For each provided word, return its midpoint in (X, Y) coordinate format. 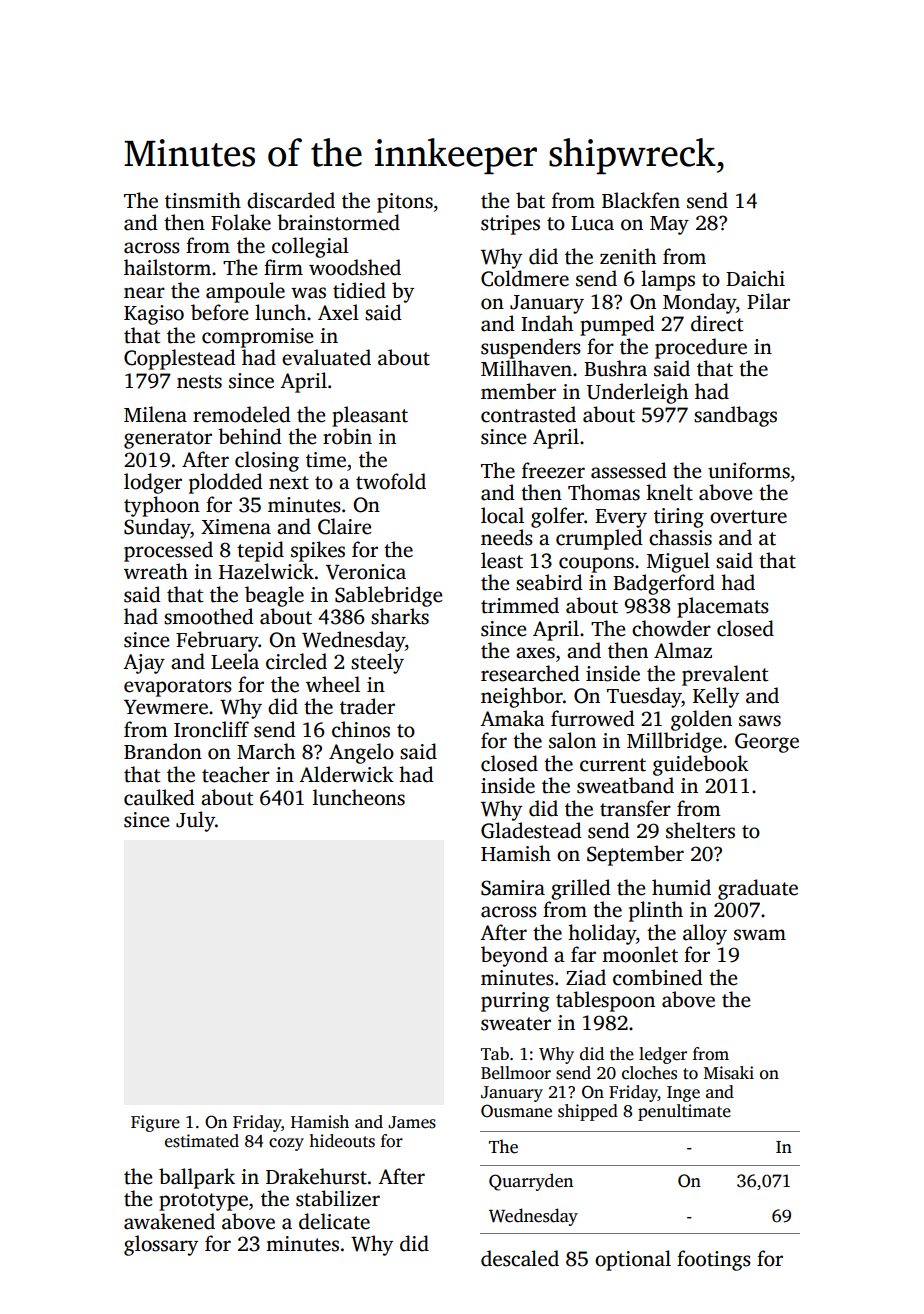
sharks (400, 616)
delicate (334, 1221)
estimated (202, 1141)
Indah (547, 323)
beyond (514, 956)
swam (760, 935)
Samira (513, 888)
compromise (258, 338)
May (669, 225)
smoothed (209, 616)
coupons (596, 565)
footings (714, 1260)
